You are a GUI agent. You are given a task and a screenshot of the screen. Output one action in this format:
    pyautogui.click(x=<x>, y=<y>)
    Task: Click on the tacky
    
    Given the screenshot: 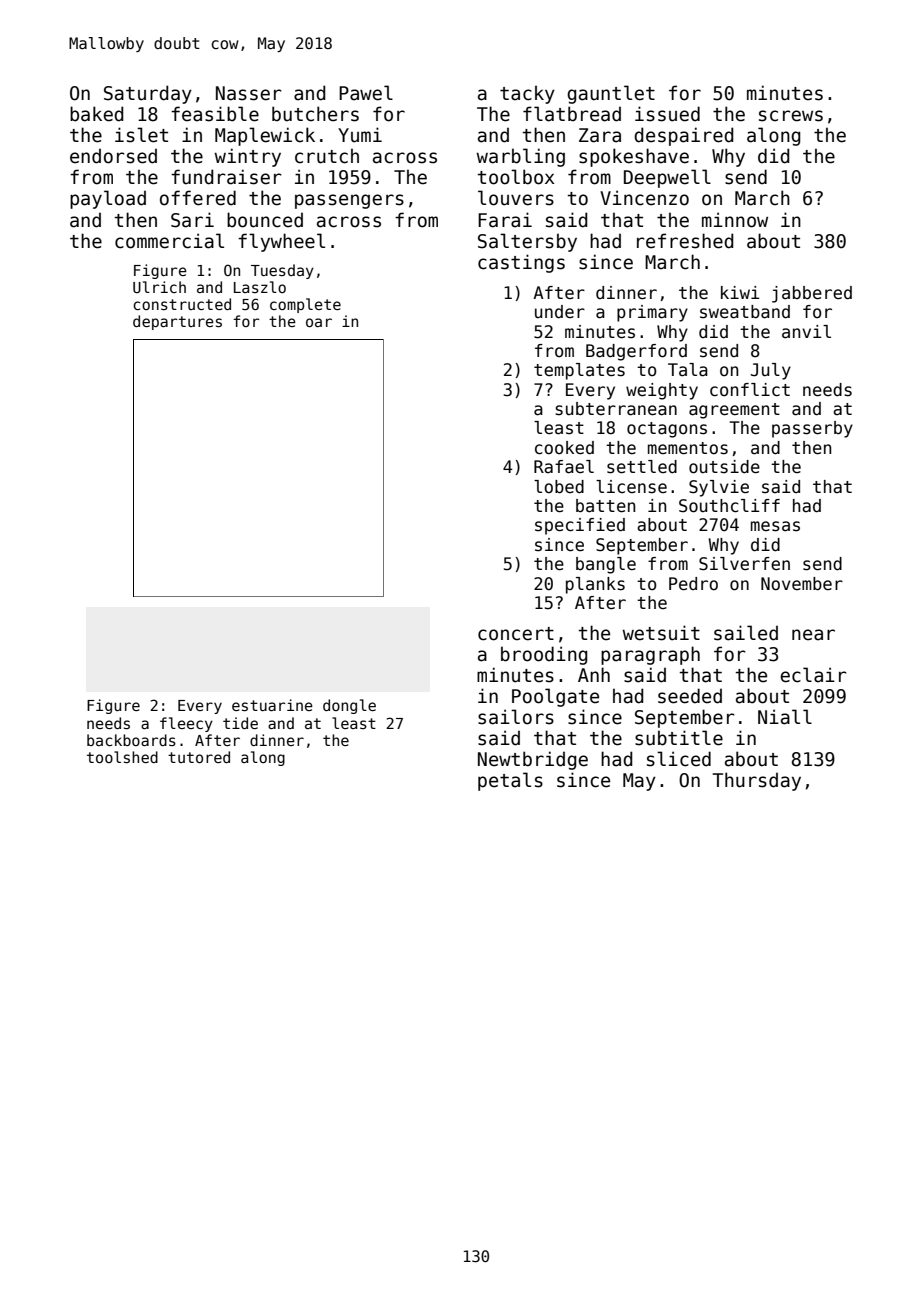 What is the action you would take?
    pyautogui.click(x=527, y=94)
